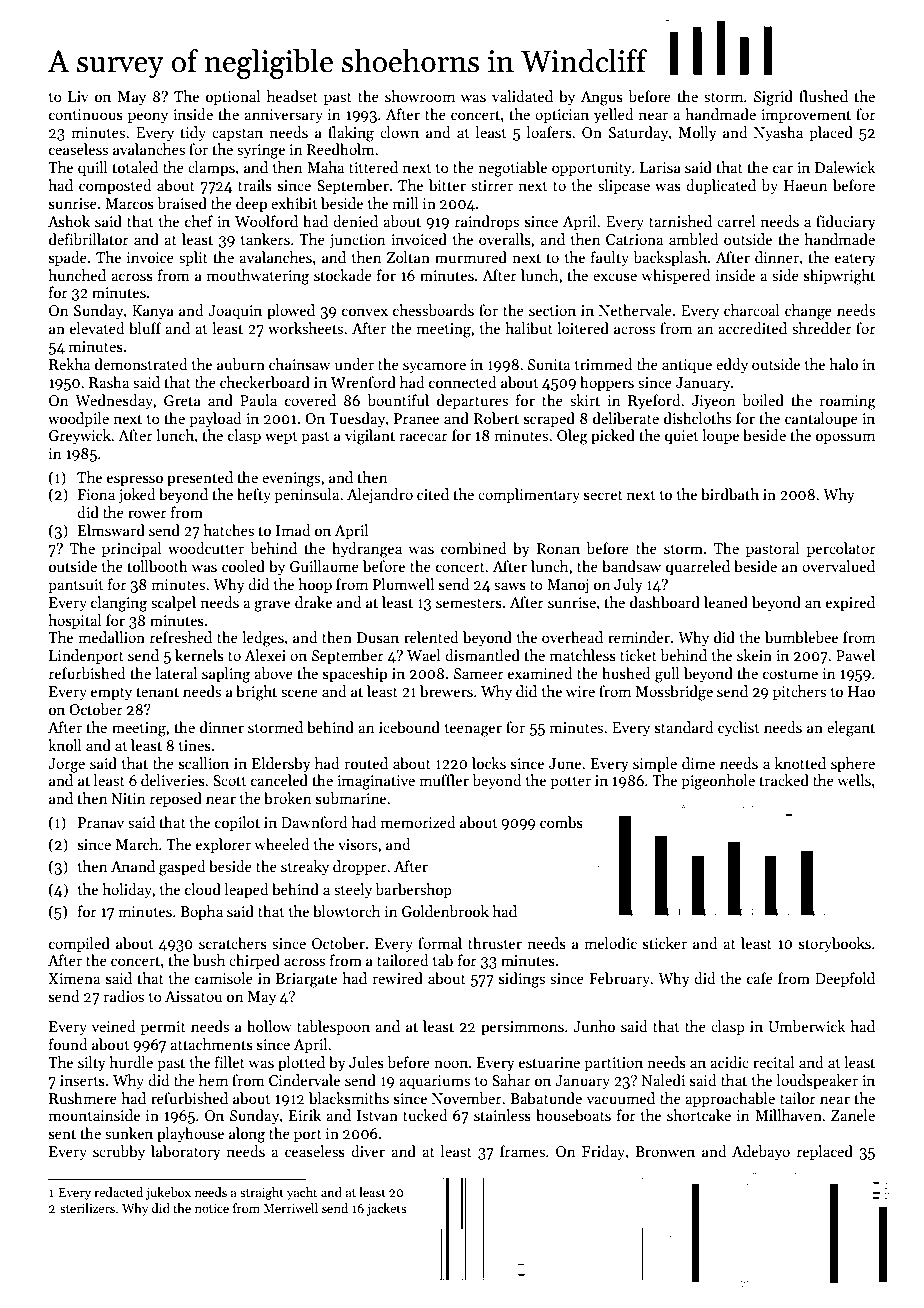 This screenshot has width=924, height=1308. What do you see at coordinates (212, 1208) in the screenshot?
I see `notice` at bounding box center [212, 1208].
